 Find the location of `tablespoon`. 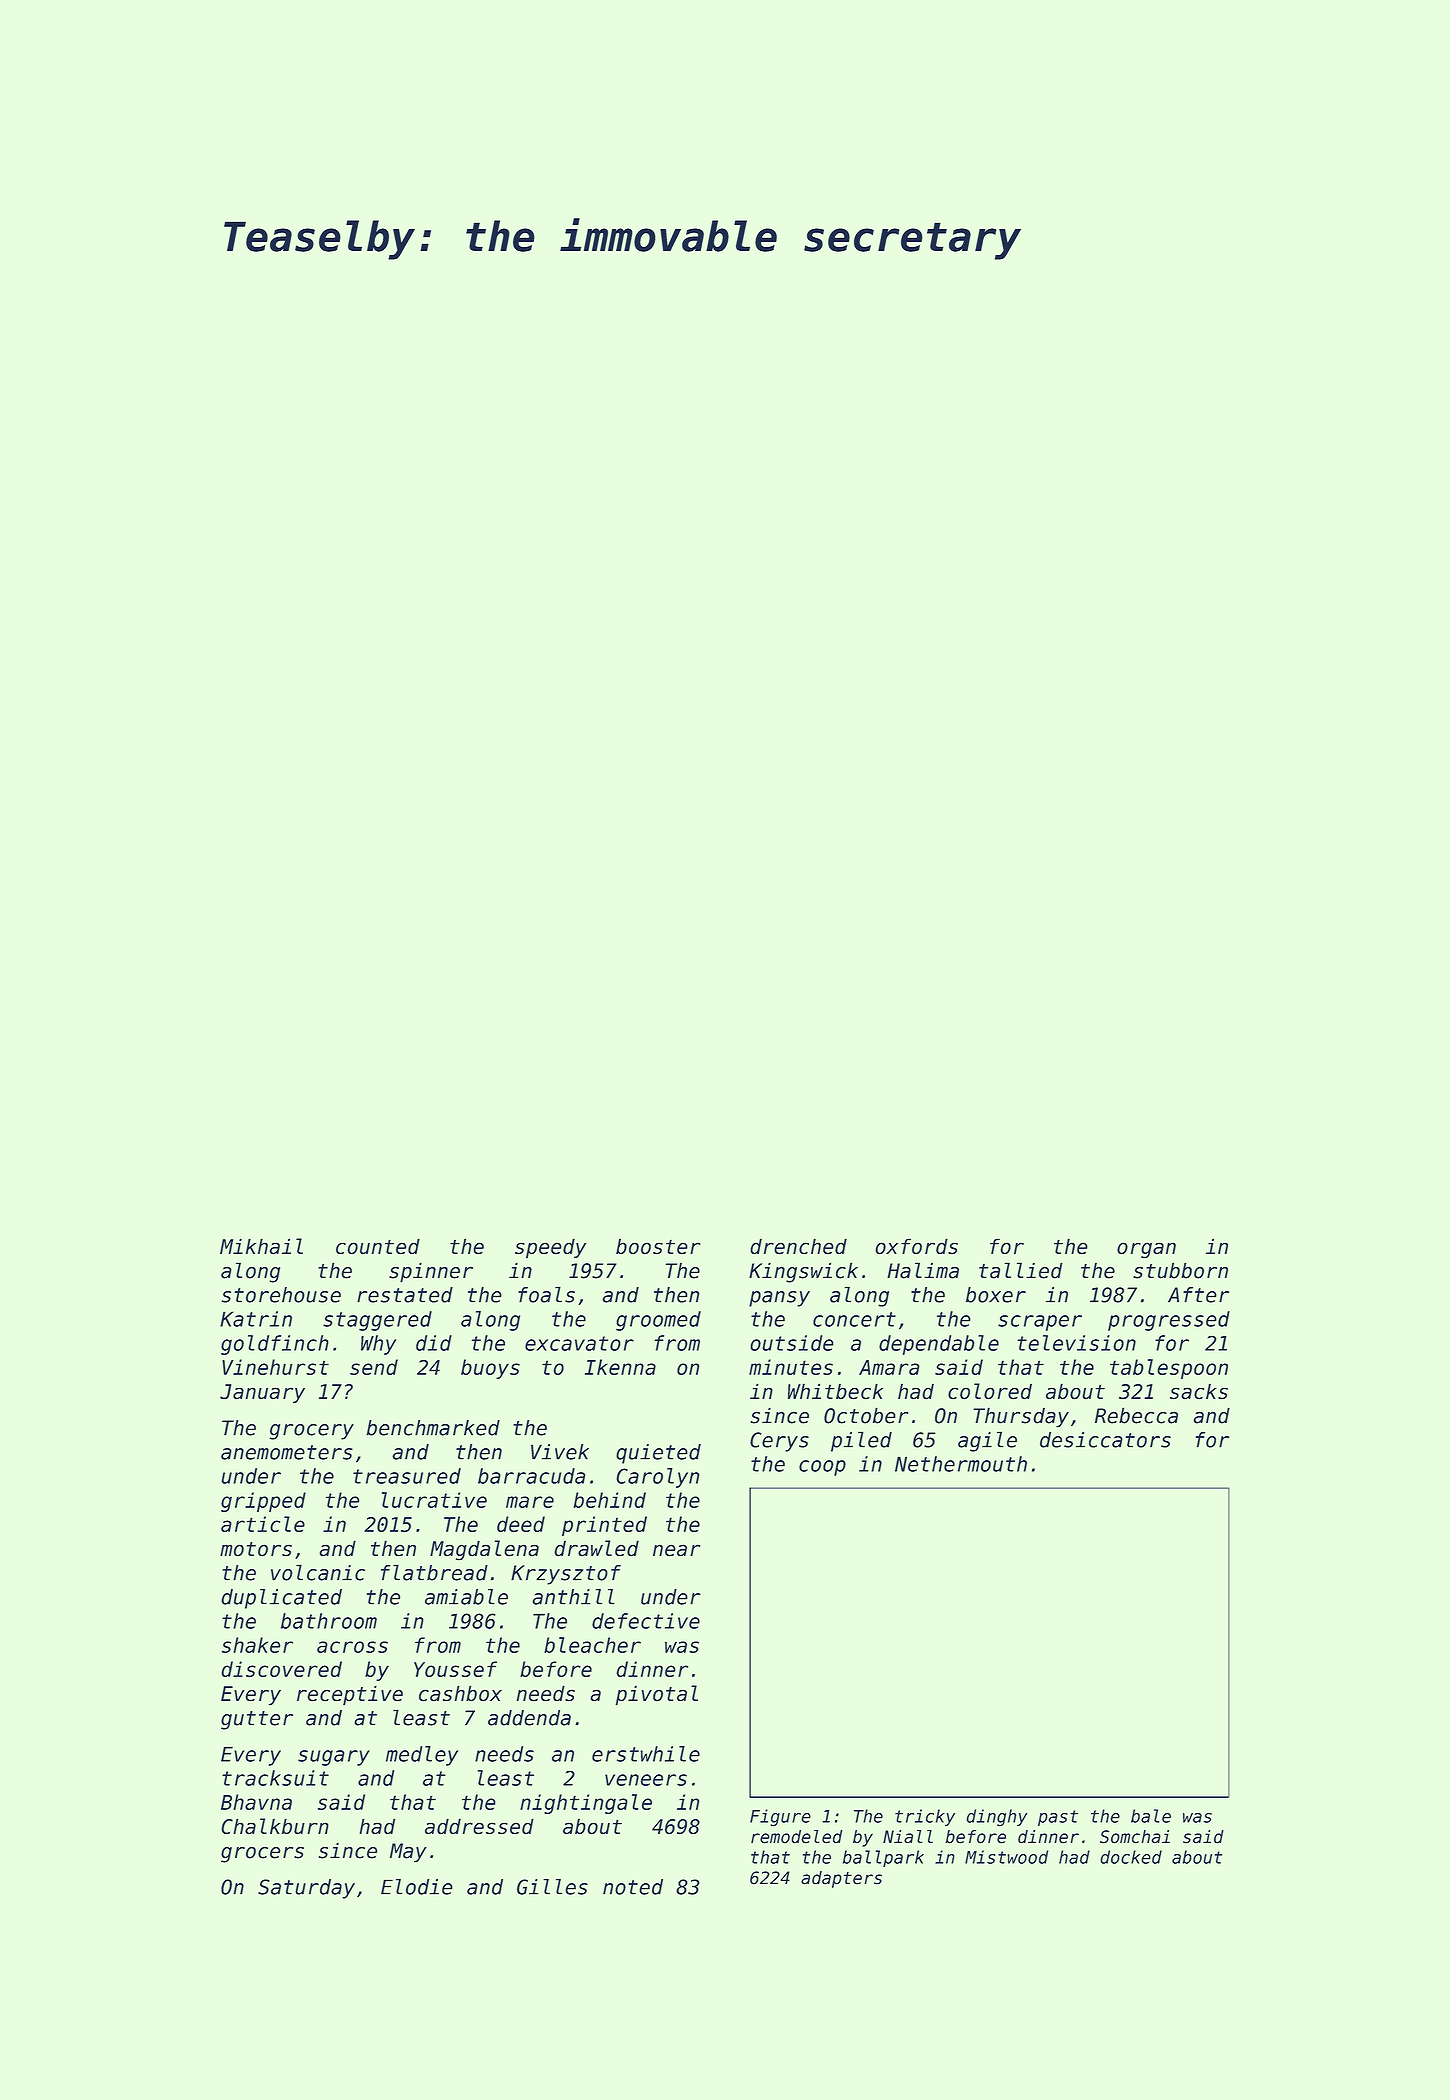

tablespoon is located at coordinates (1169, 1369).
